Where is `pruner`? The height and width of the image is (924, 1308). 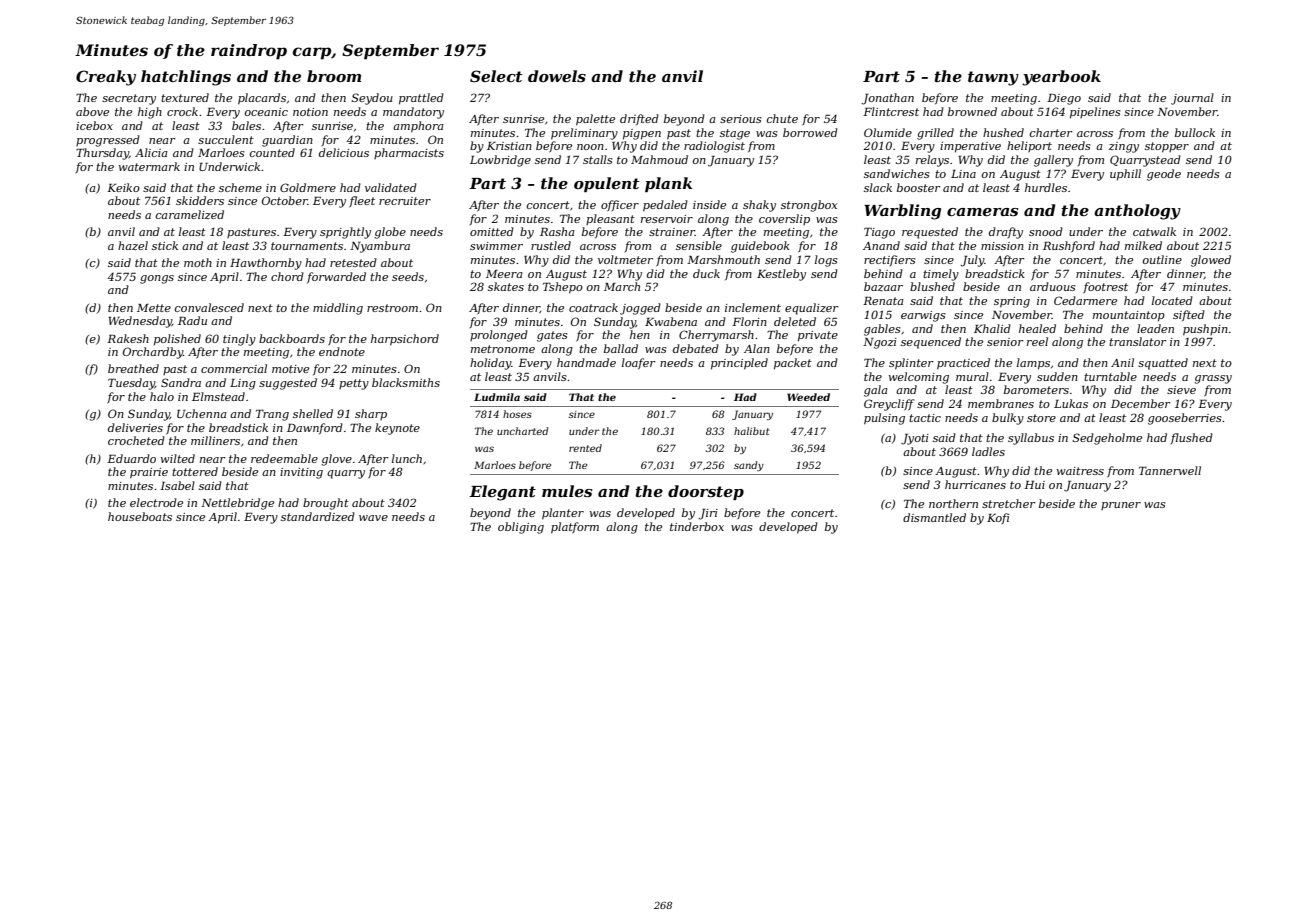 pruner is located at coordinates (1121, 506).
